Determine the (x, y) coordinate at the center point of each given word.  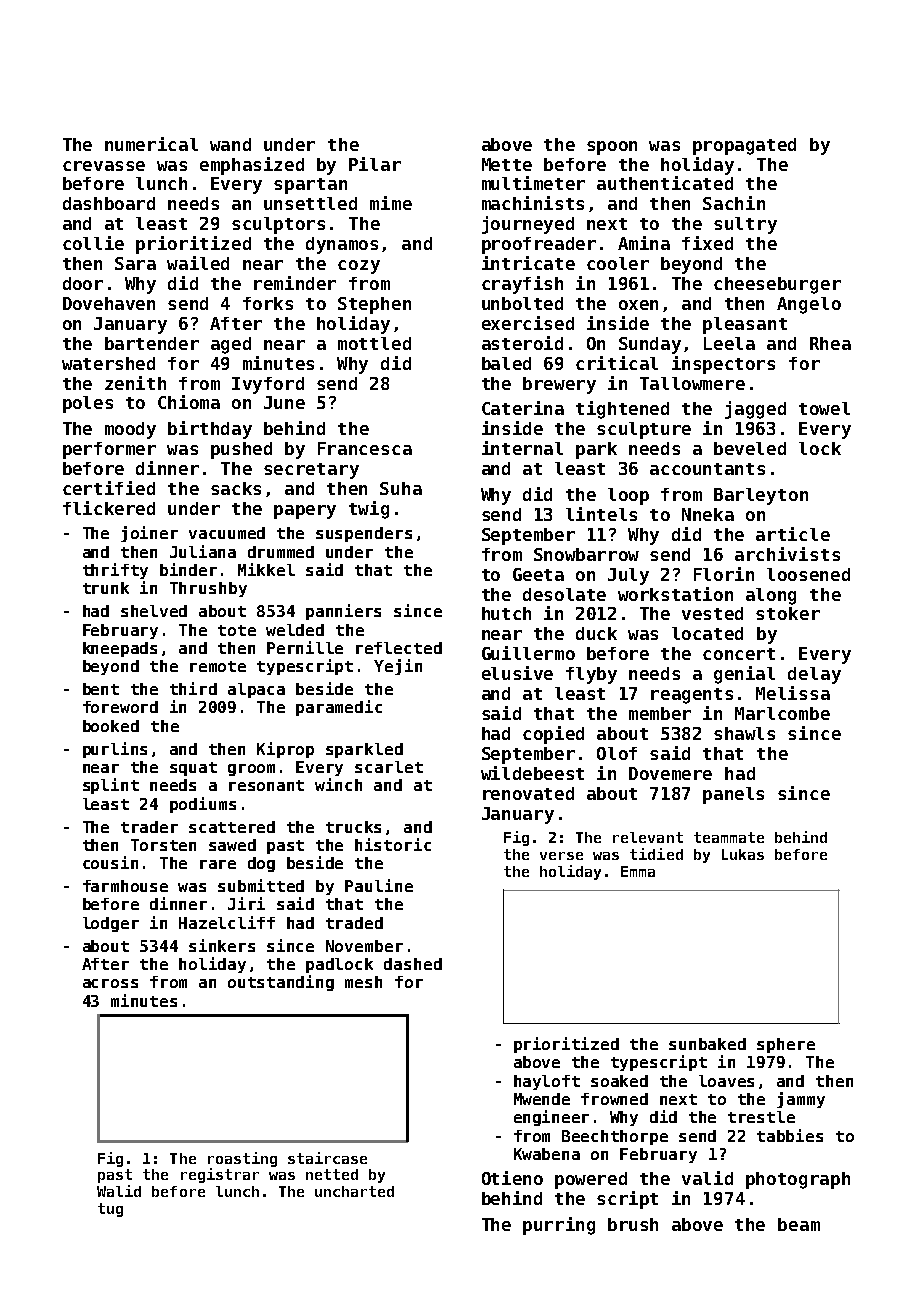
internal (522, 448)
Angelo (809, 305)
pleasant (745, 325)
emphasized (252, 166)
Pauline (379, 885)
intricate (528, 263)
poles (88, 404)
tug (110, 1210)
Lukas (743, 854)
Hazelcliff (227, 922)
